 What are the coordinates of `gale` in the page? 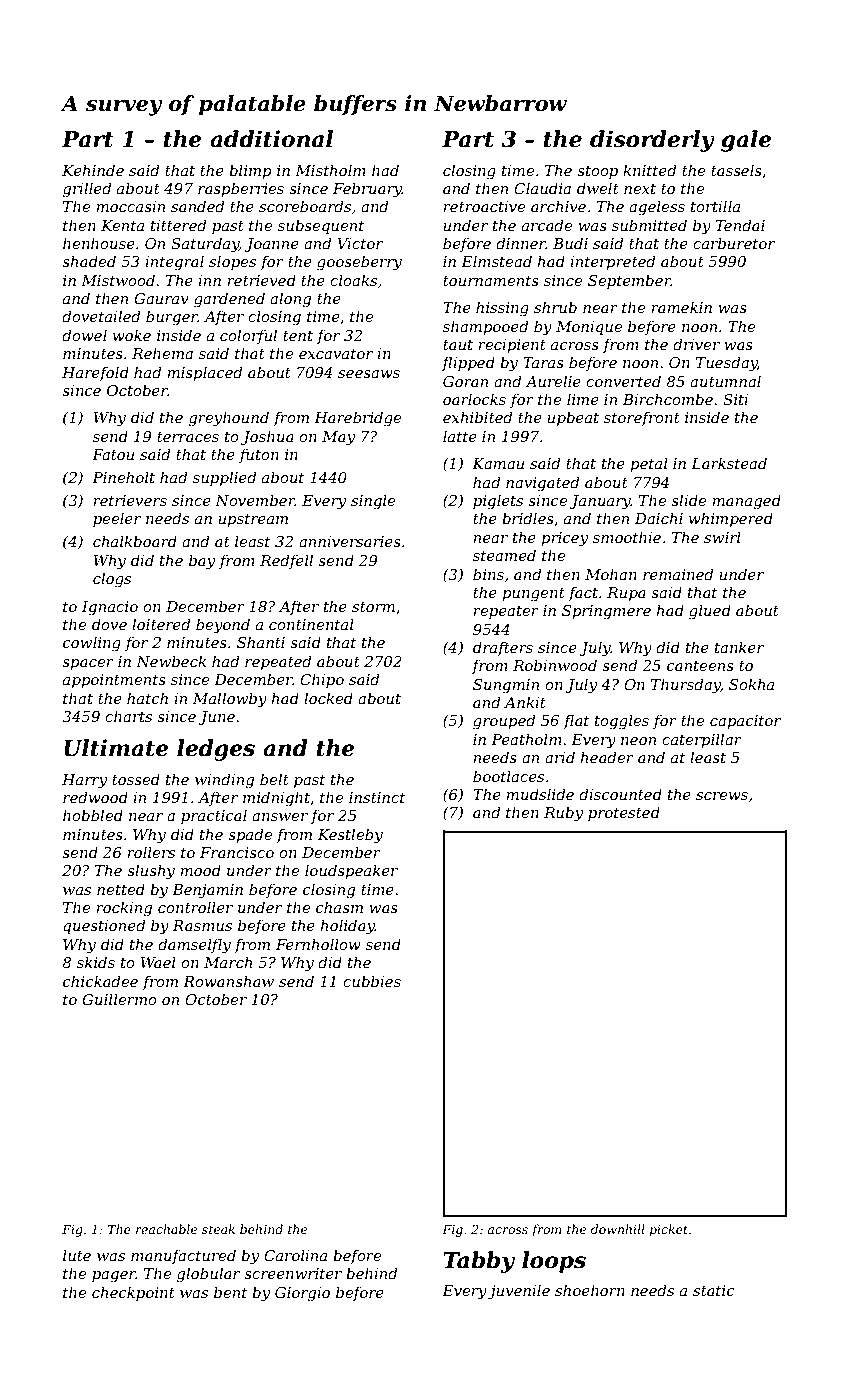 It's located at (746, 141).
